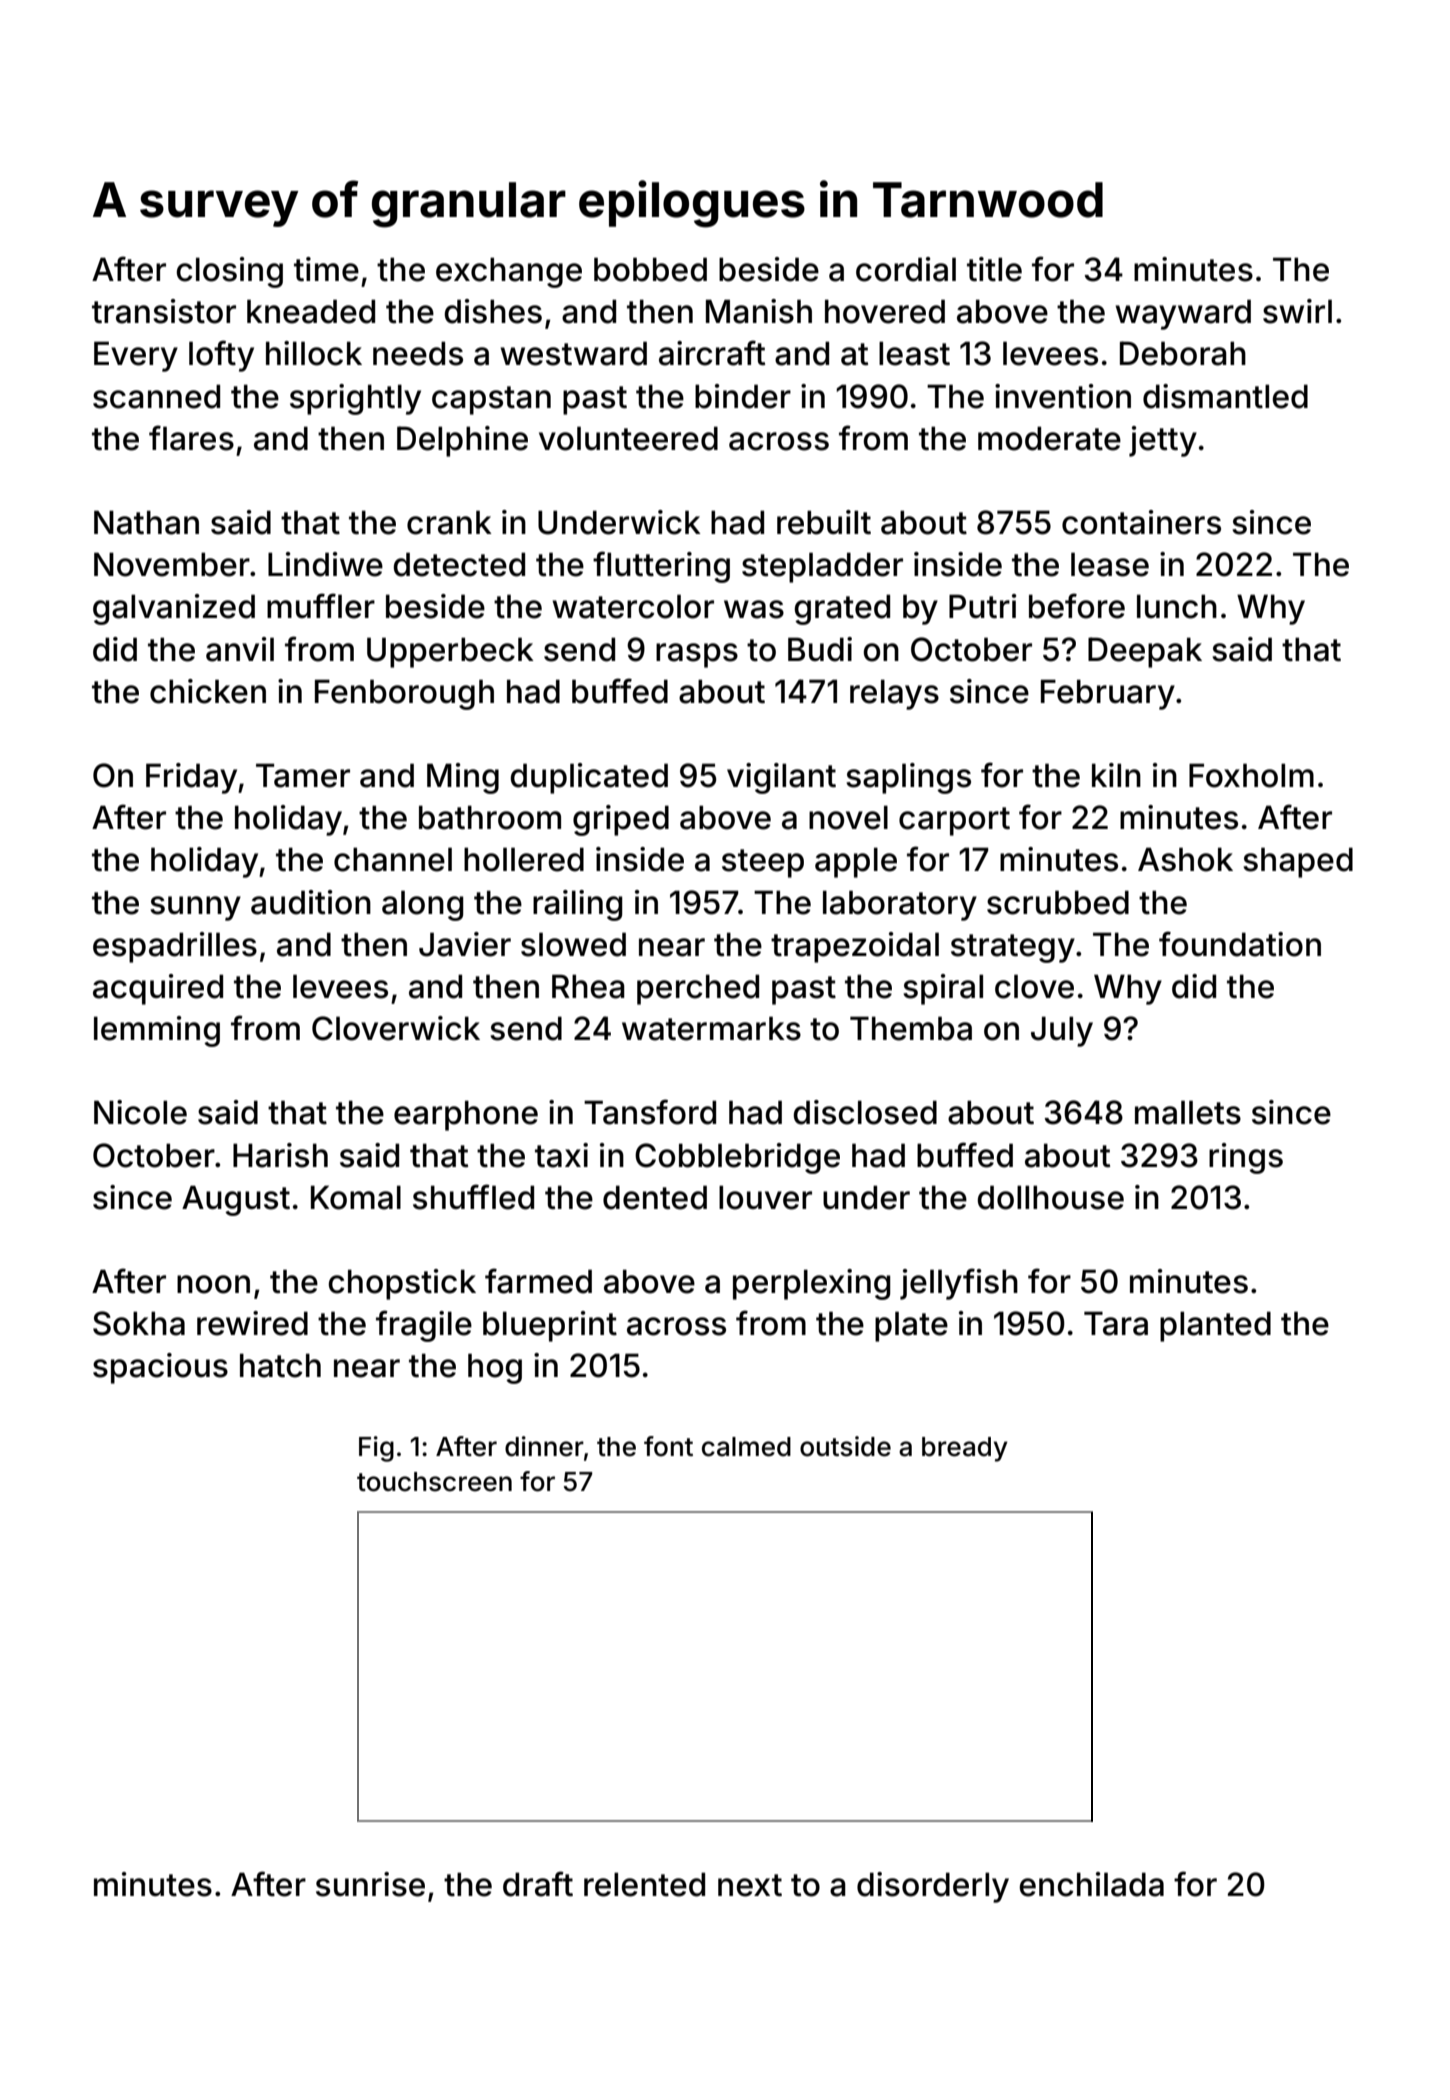 This image has width=1450, height=2100. What do you see at coordinates (1091, 1884) in the image?
I see `enchilada` at bounding box center [1091, 1884].
